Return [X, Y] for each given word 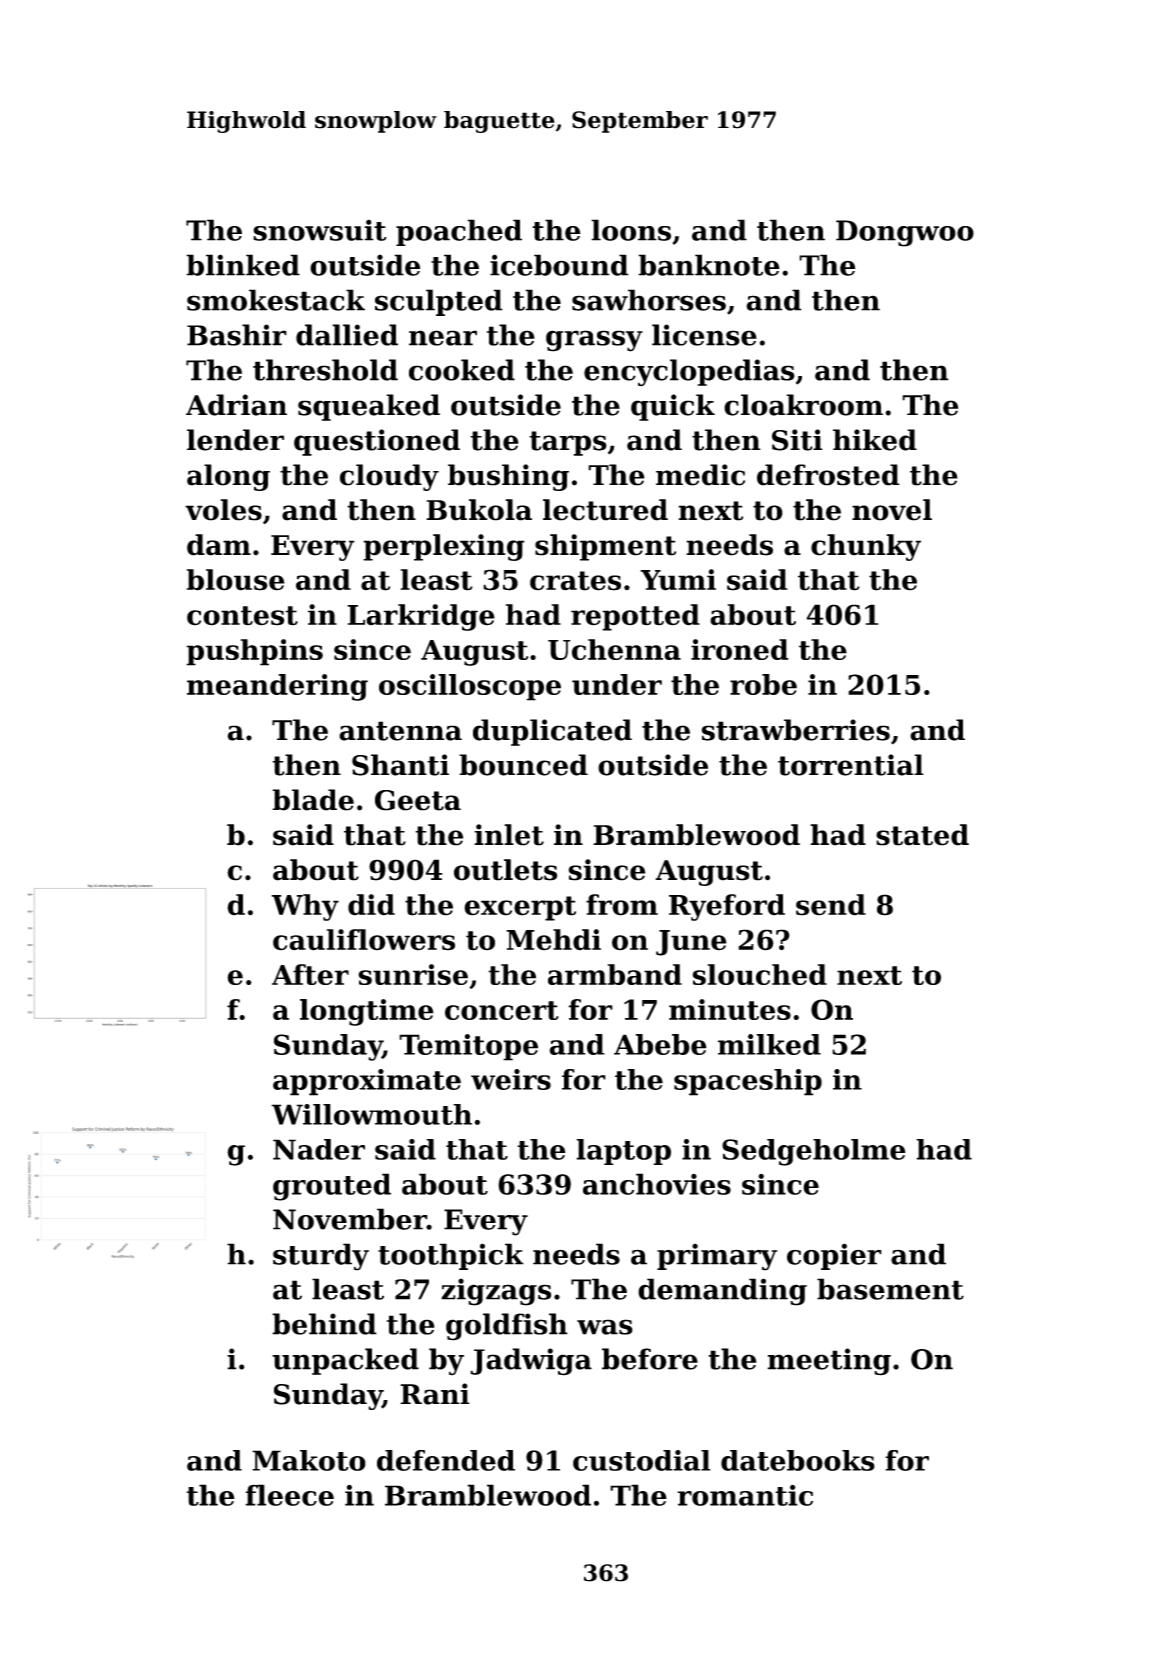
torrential [851, 765]
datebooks [798, 1460]
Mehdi [553, 940]
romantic [745, 1495]
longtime [367, 1012]
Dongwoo [905, 233]
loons [631, 230]
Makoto [309, 1460]
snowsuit [320, 230]
